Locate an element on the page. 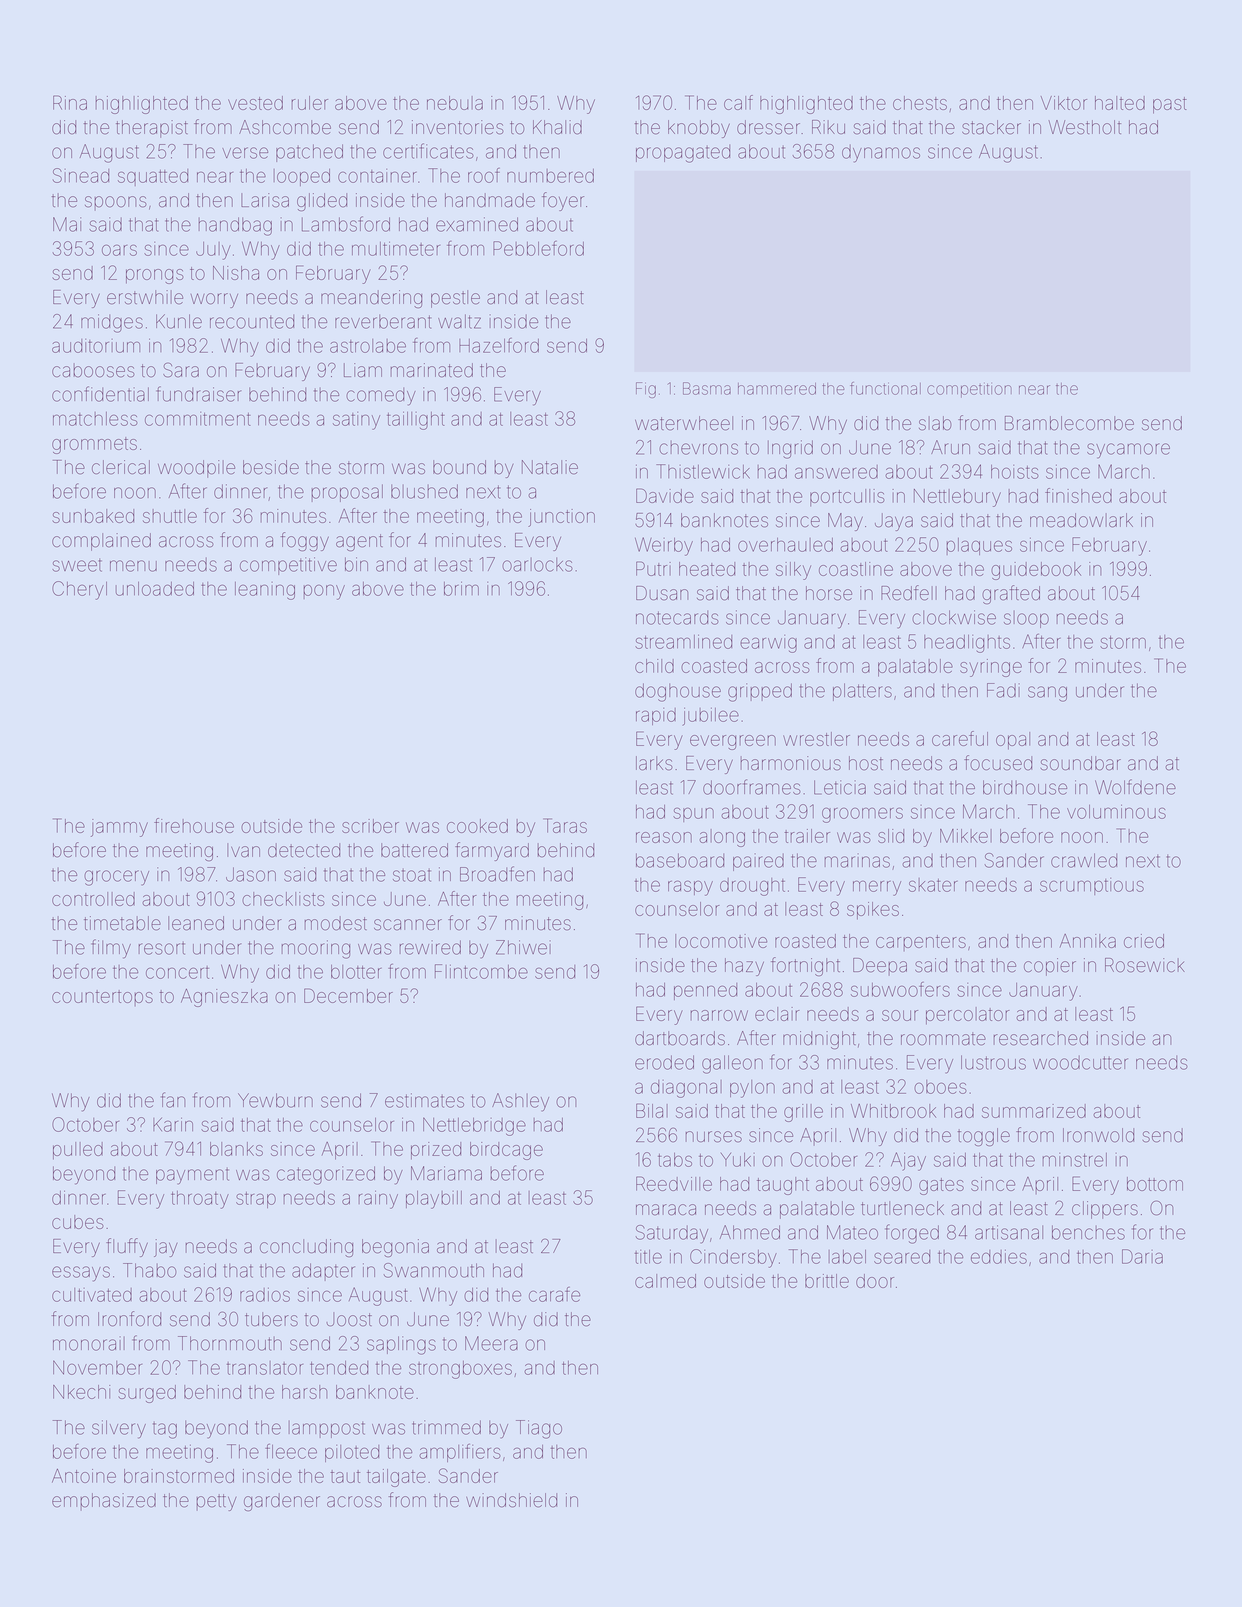 The width and height of the document is (1242, 1607). Davide is located at coordinates (665, 495).
